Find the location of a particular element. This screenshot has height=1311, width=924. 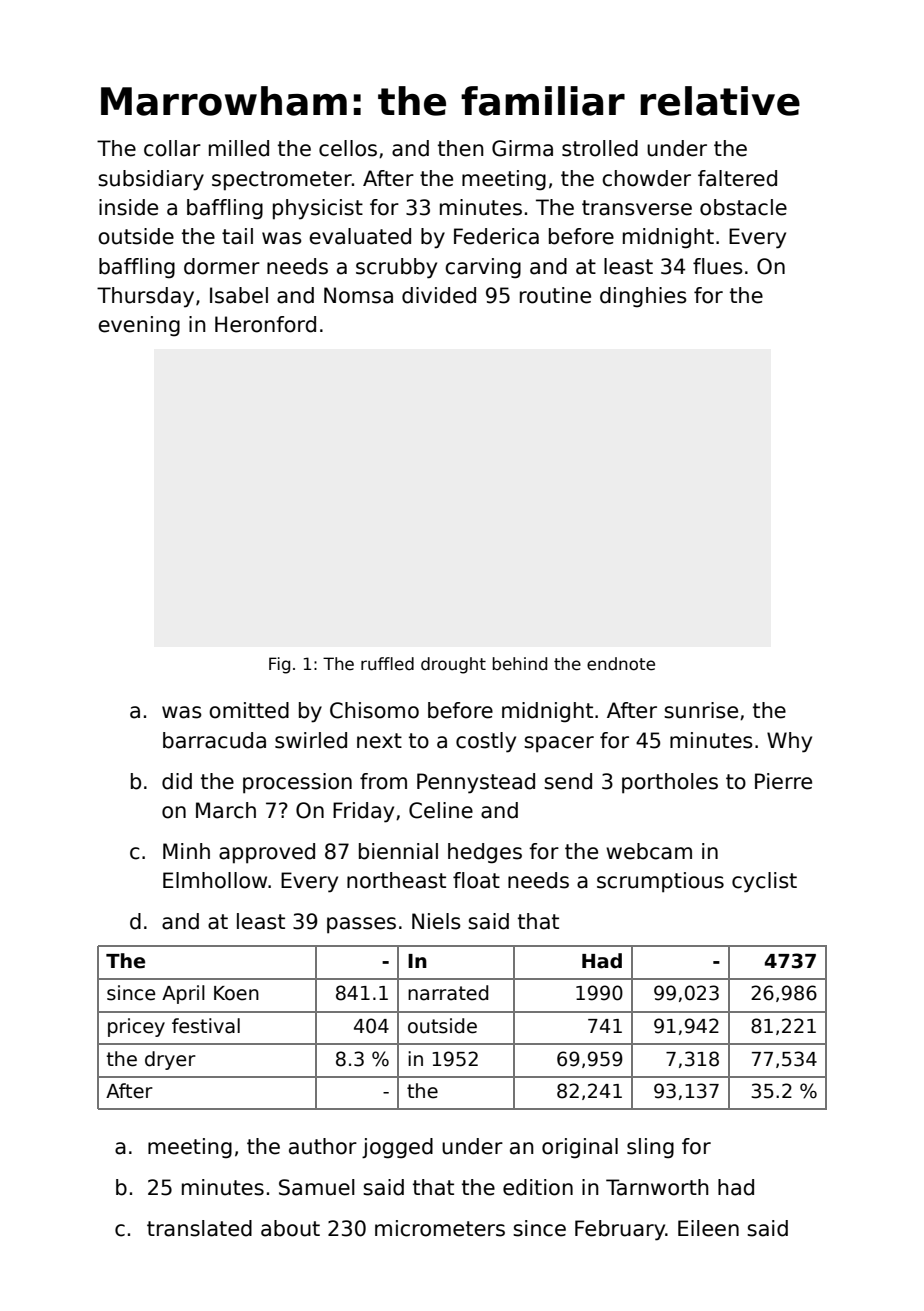

strolled is located at coordinates (600, 148).
